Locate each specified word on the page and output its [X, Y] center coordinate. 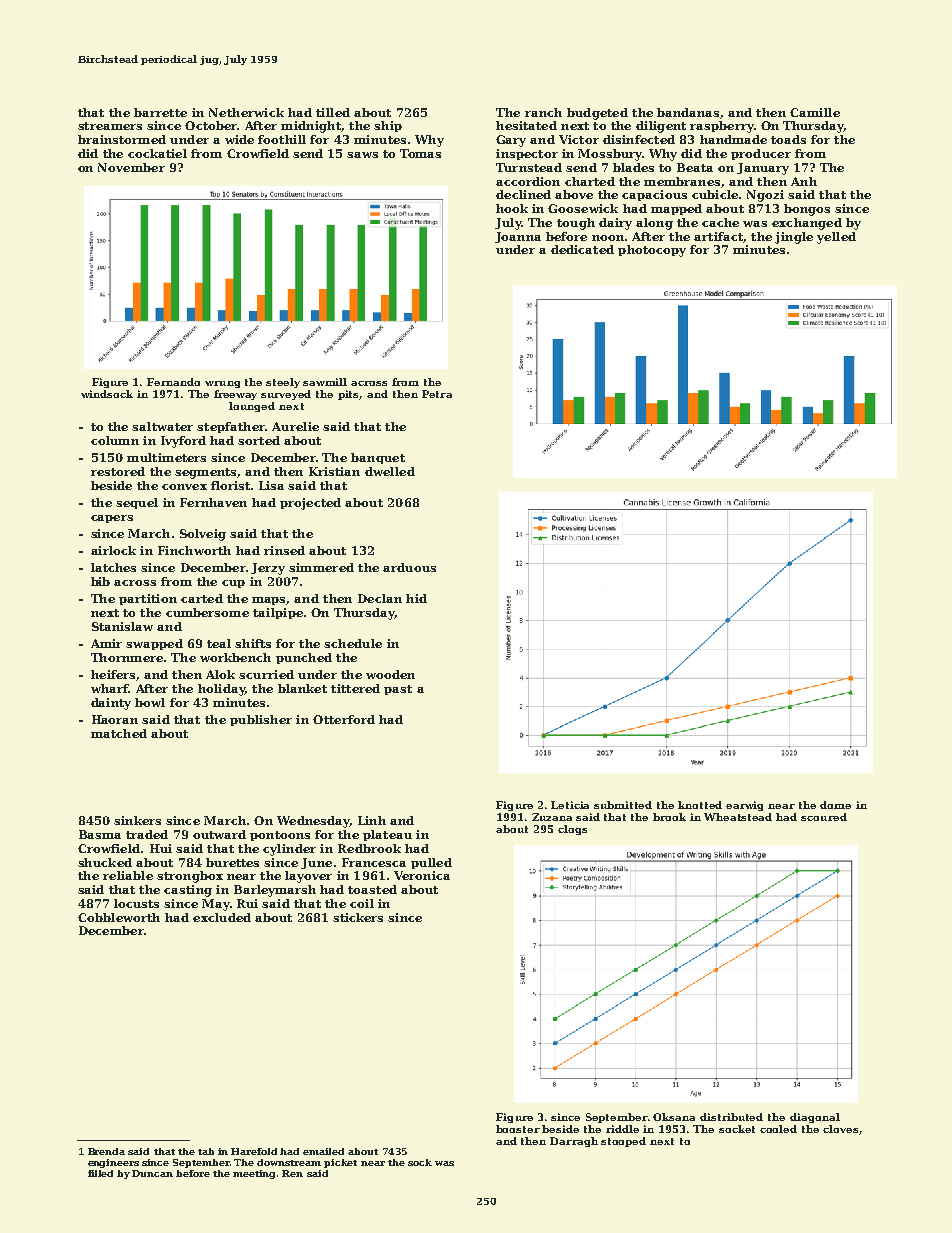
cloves [840, 1129]
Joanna [518, 237]
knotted [700, 805]
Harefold [254, 1151]
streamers [110, 126]
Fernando [173, 382]
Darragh [574, 1142]
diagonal [815, 1118]
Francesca [374, 862]
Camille [815, 112]
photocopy [652, 251]
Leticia [570, 805]
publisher [261, 720]
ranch [543, 112]
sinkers [137, 820]
